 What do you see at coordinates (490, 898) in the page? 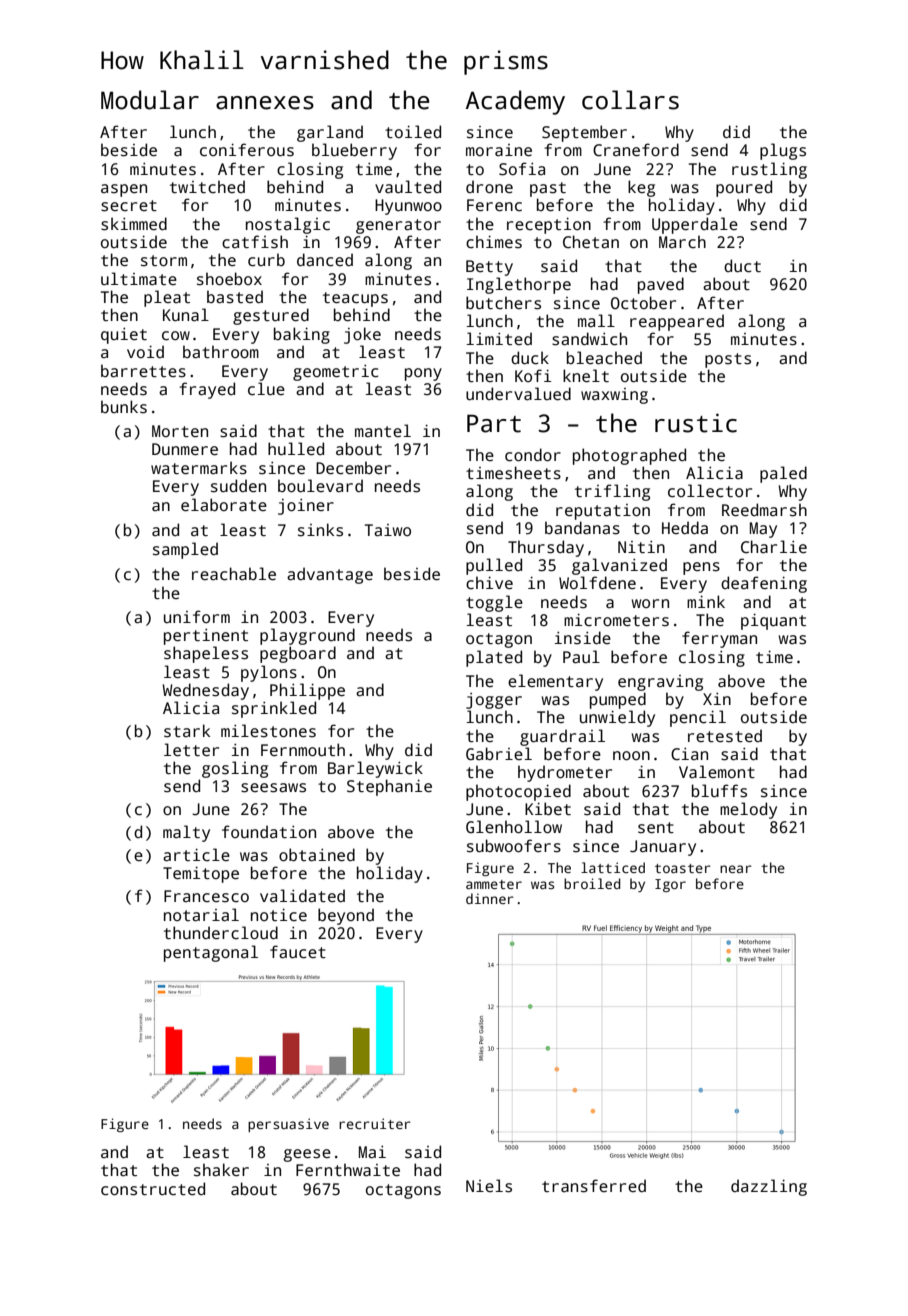
I see `dinner` at bounding box center [490, 898].
